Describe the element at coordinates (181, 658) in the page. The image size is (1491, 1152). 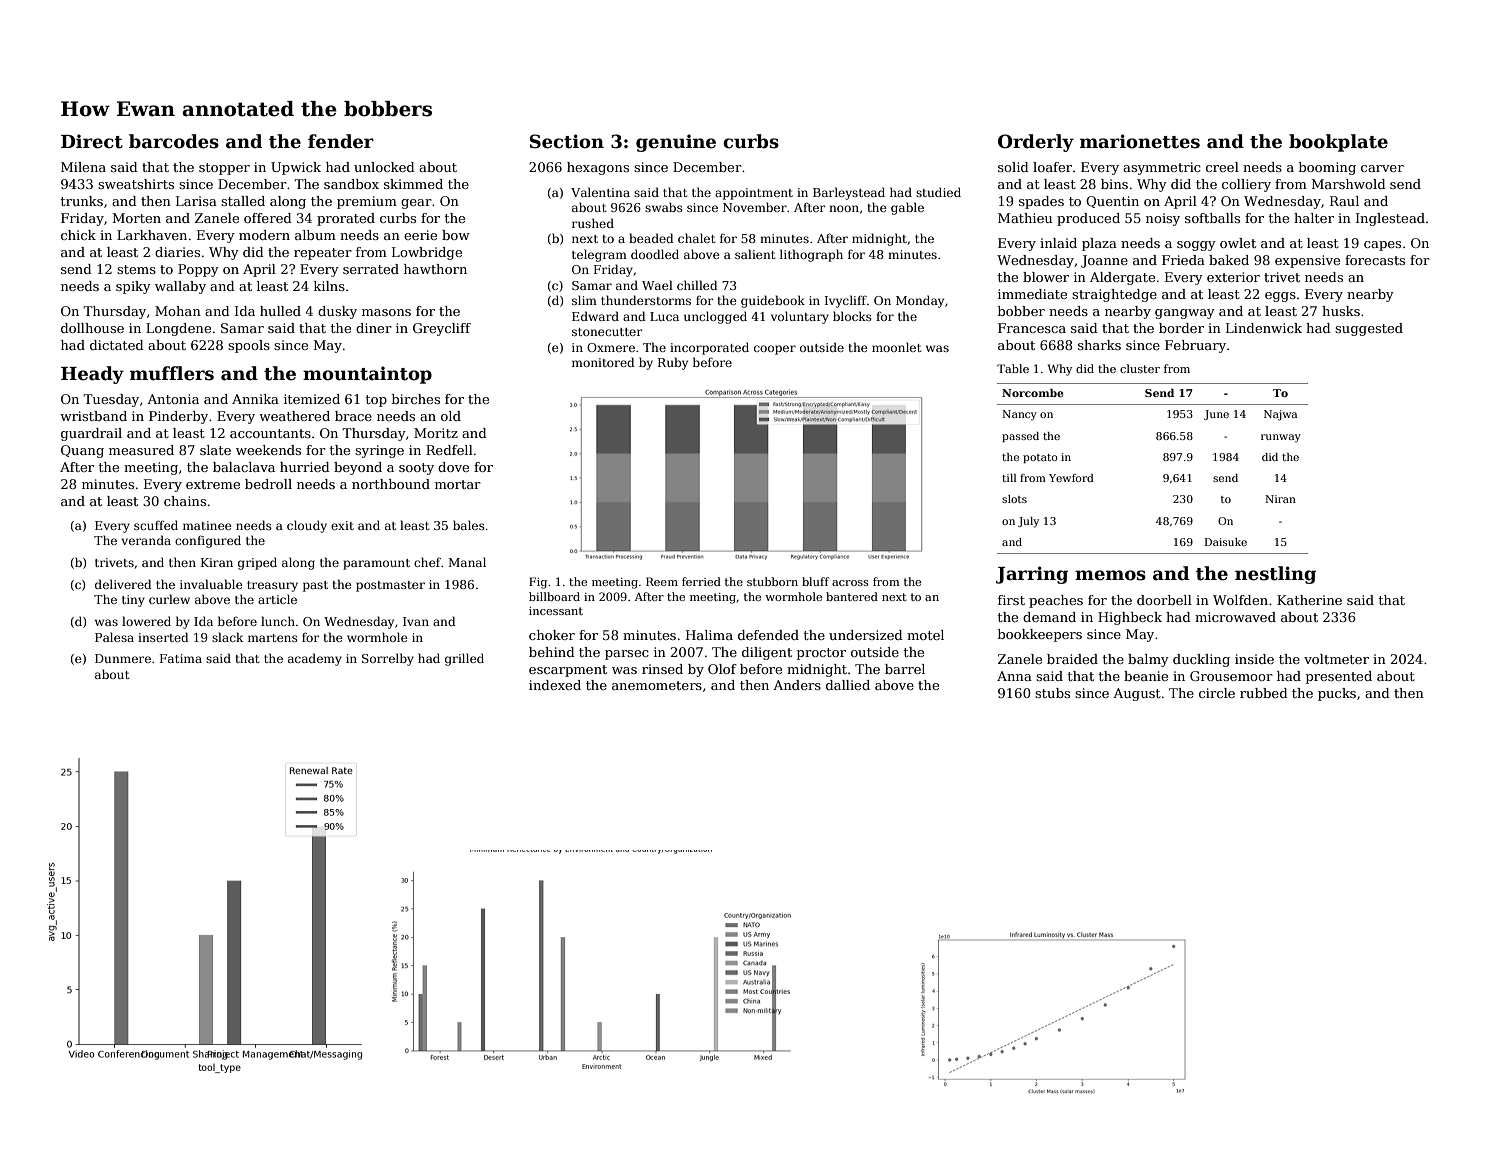
I see `Fatima` at that location.
